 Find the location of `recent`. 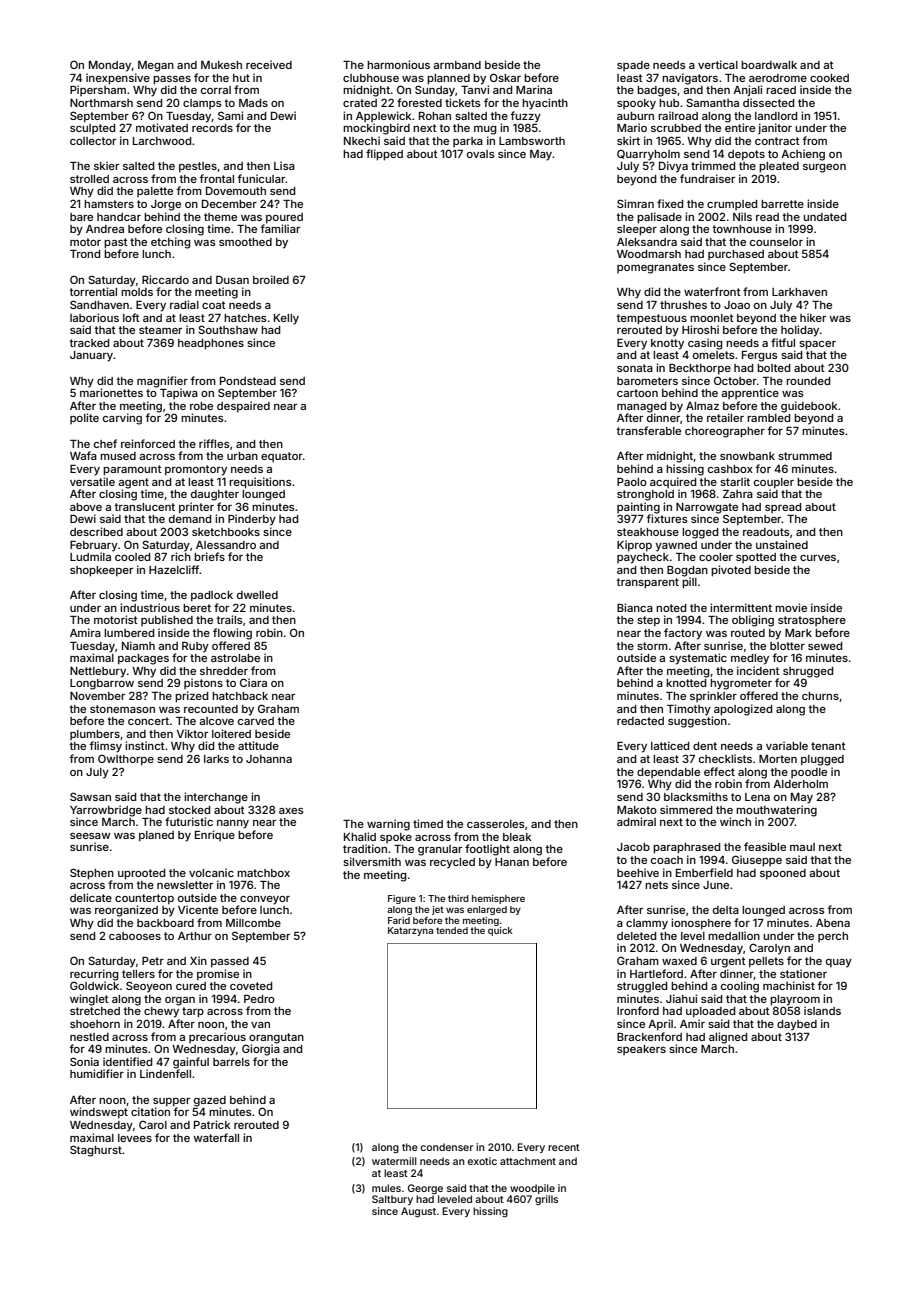

recent is located at coordinates (564, 1147).
